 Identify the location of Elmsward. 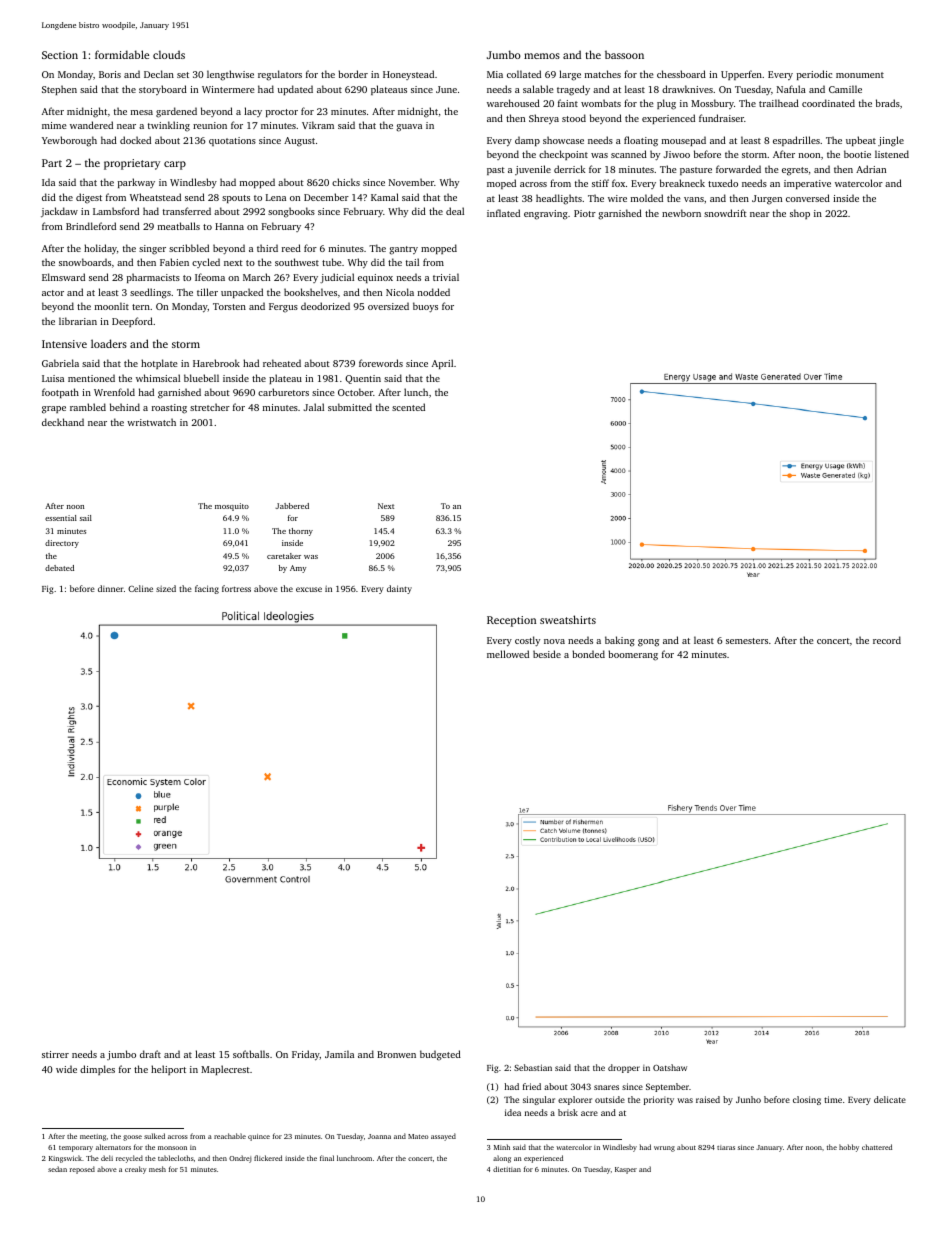
(63, 277).
